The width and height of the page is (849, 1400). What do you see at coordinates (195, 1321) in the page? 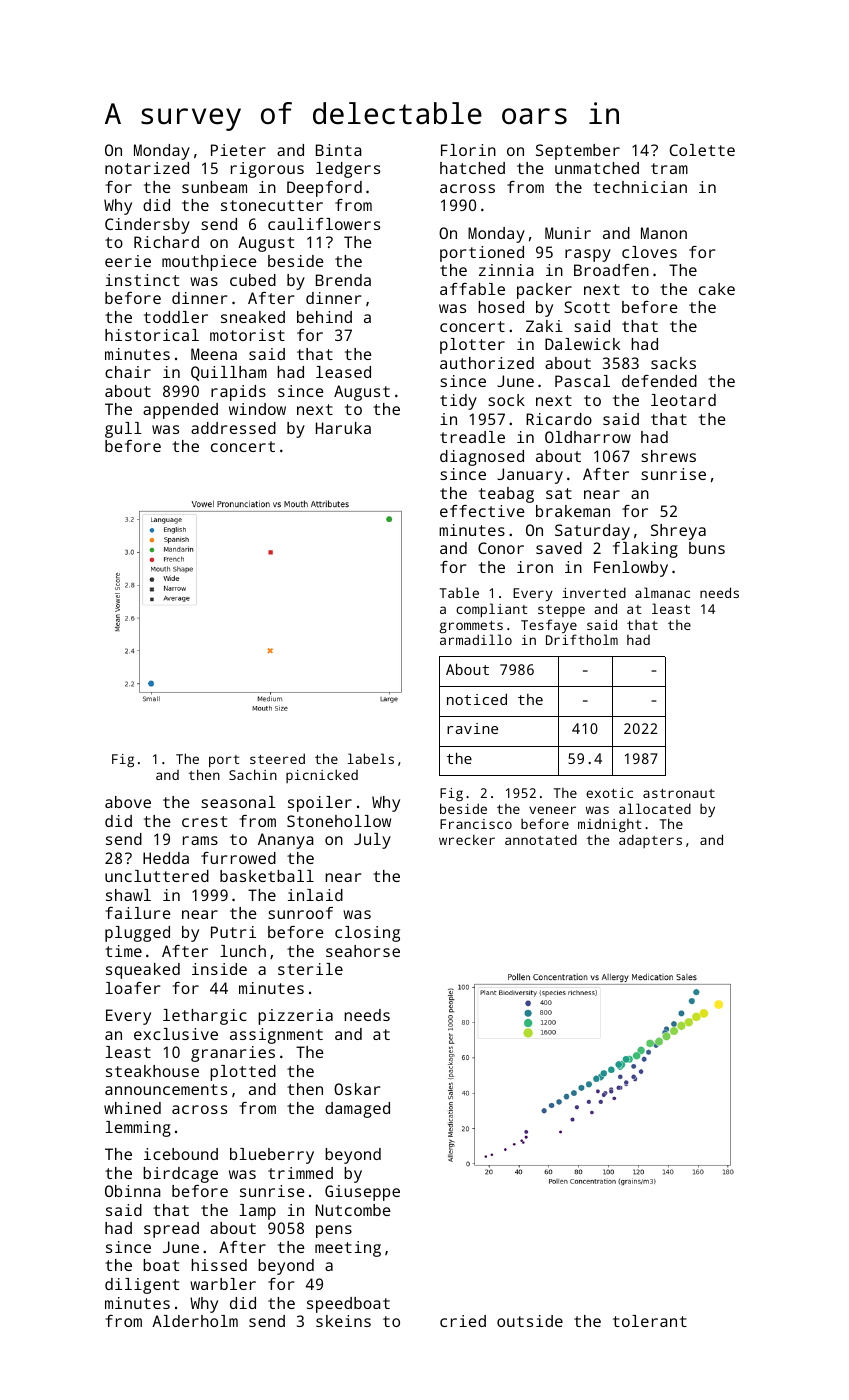
I see `Alderholm` at bounding box center [195, 1321].
